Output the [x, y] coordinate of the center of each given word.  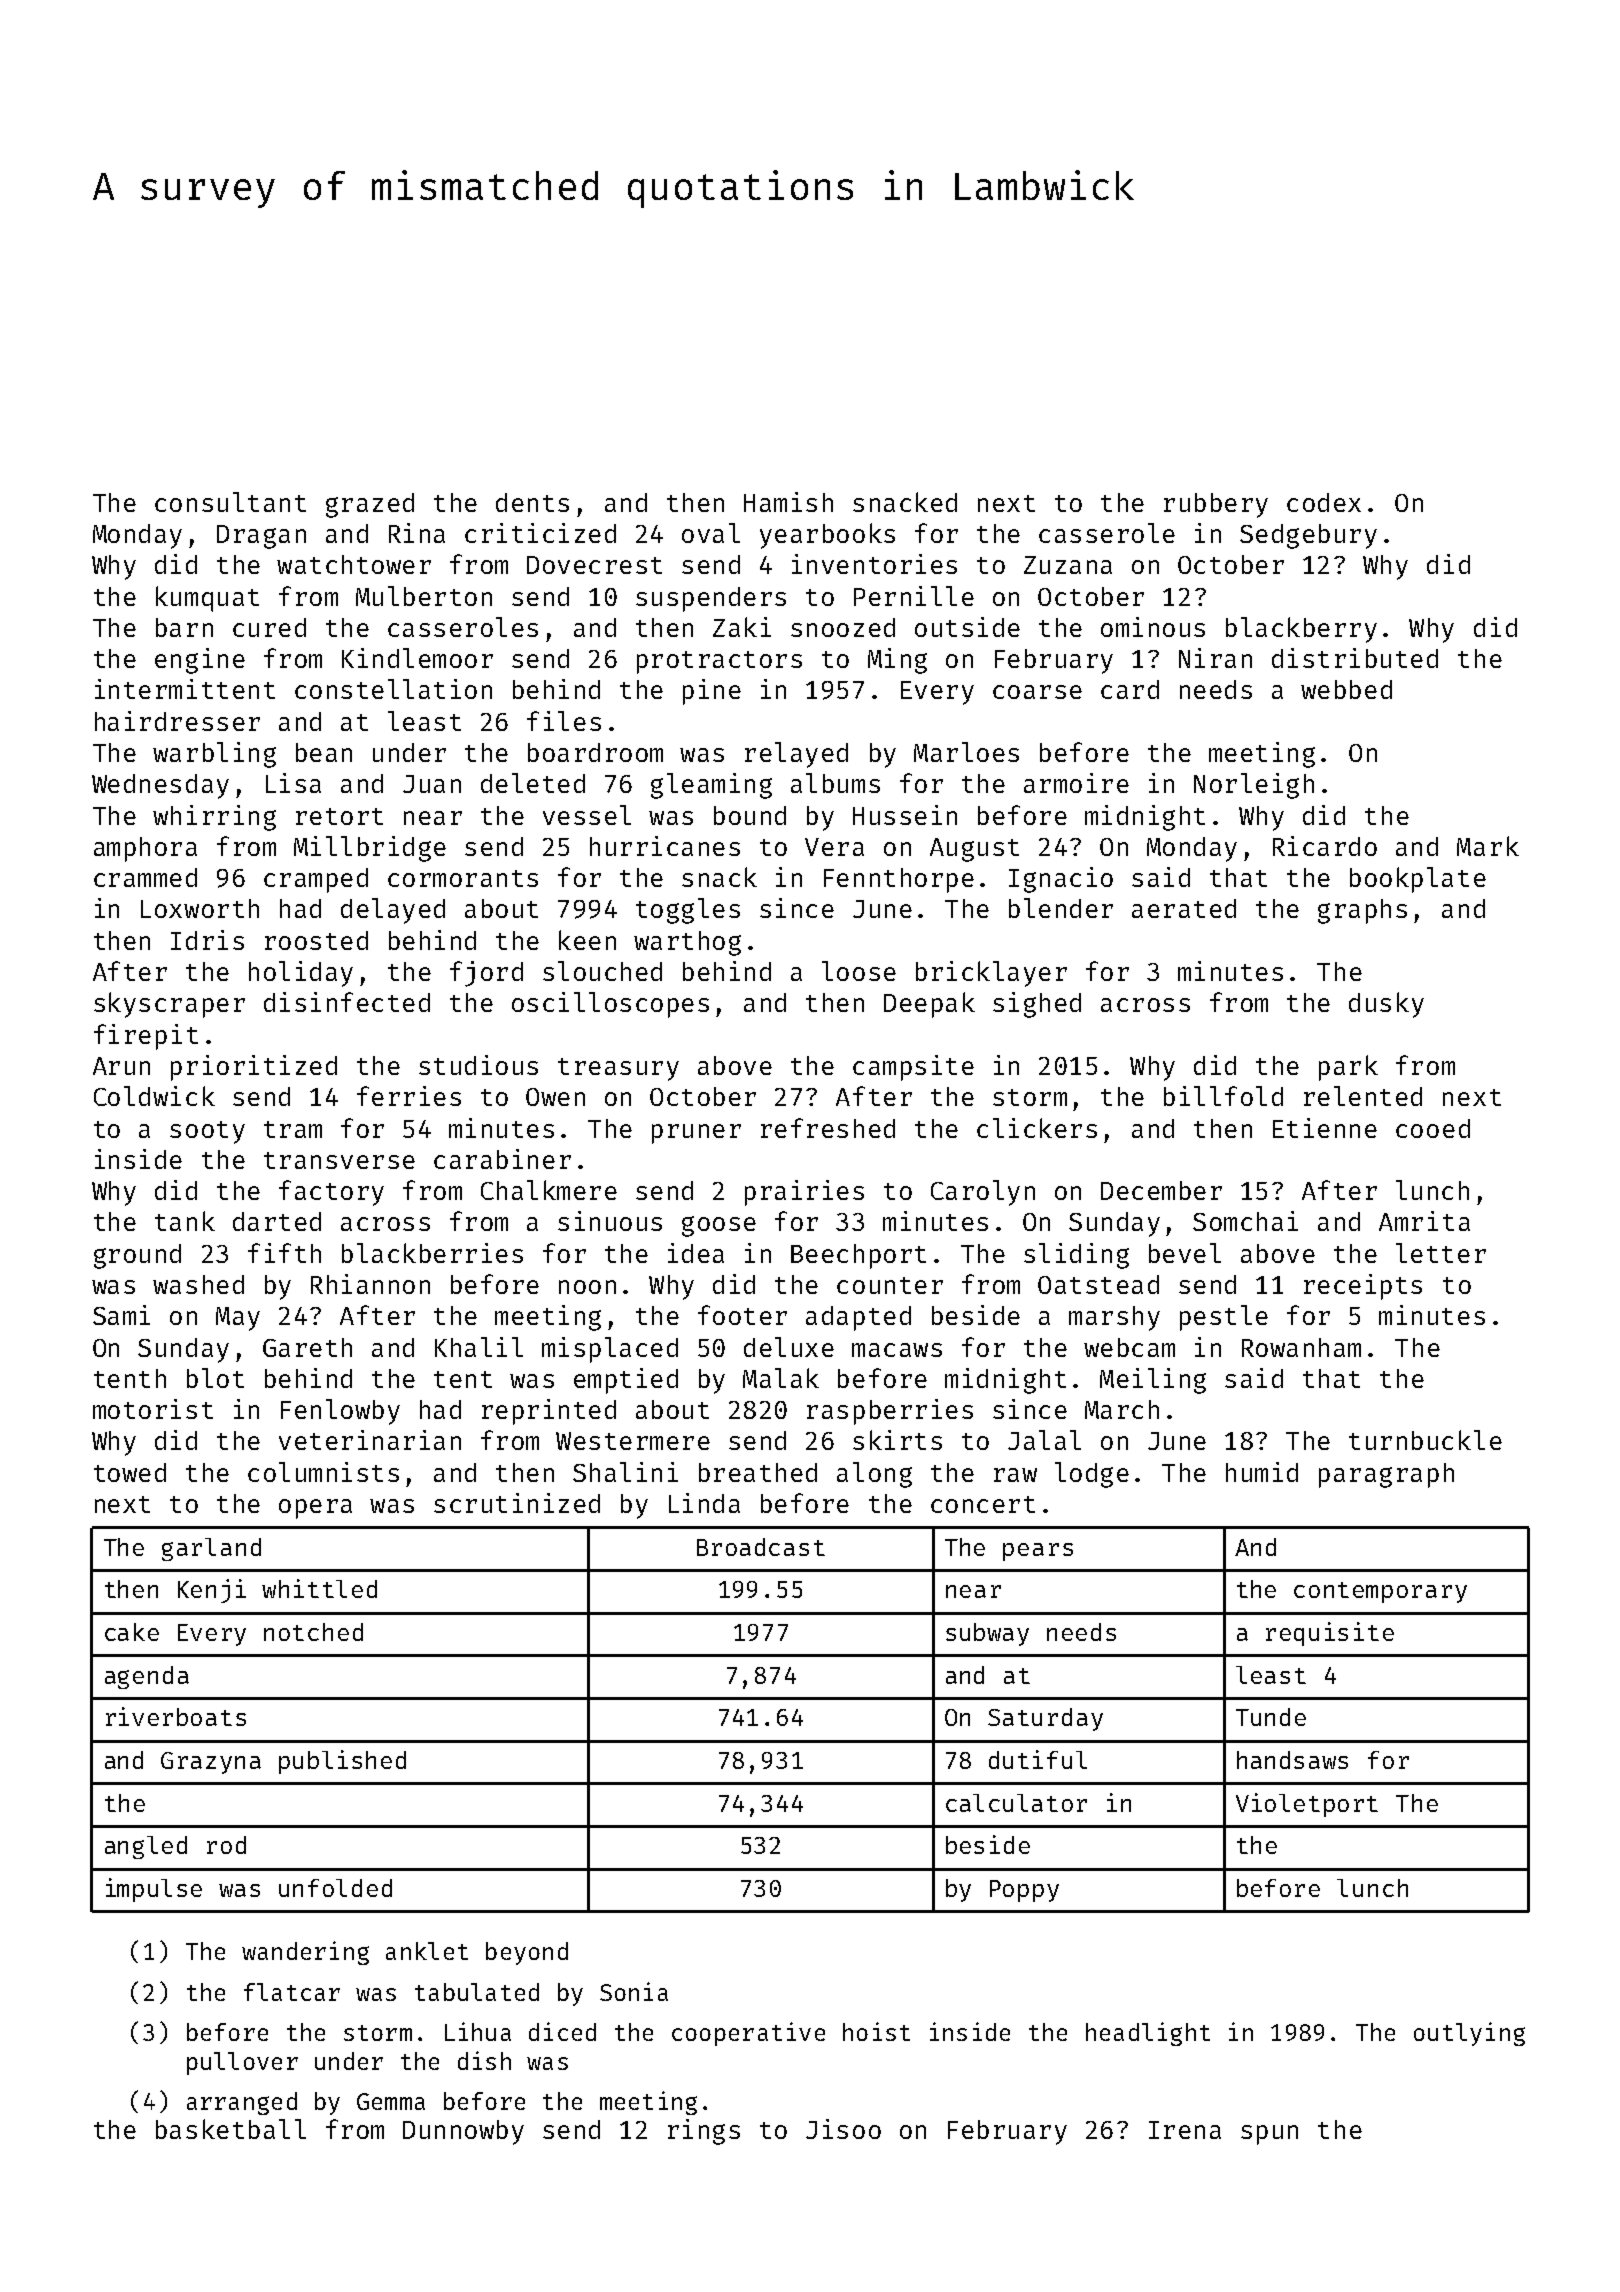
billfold [1223, 1096]
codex [1324, 502]
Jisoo [843, 2129]
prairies [804, 1193]
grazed [370, 505]
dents [532, 502]
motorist [153, 1409]
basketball [231, 2129]
